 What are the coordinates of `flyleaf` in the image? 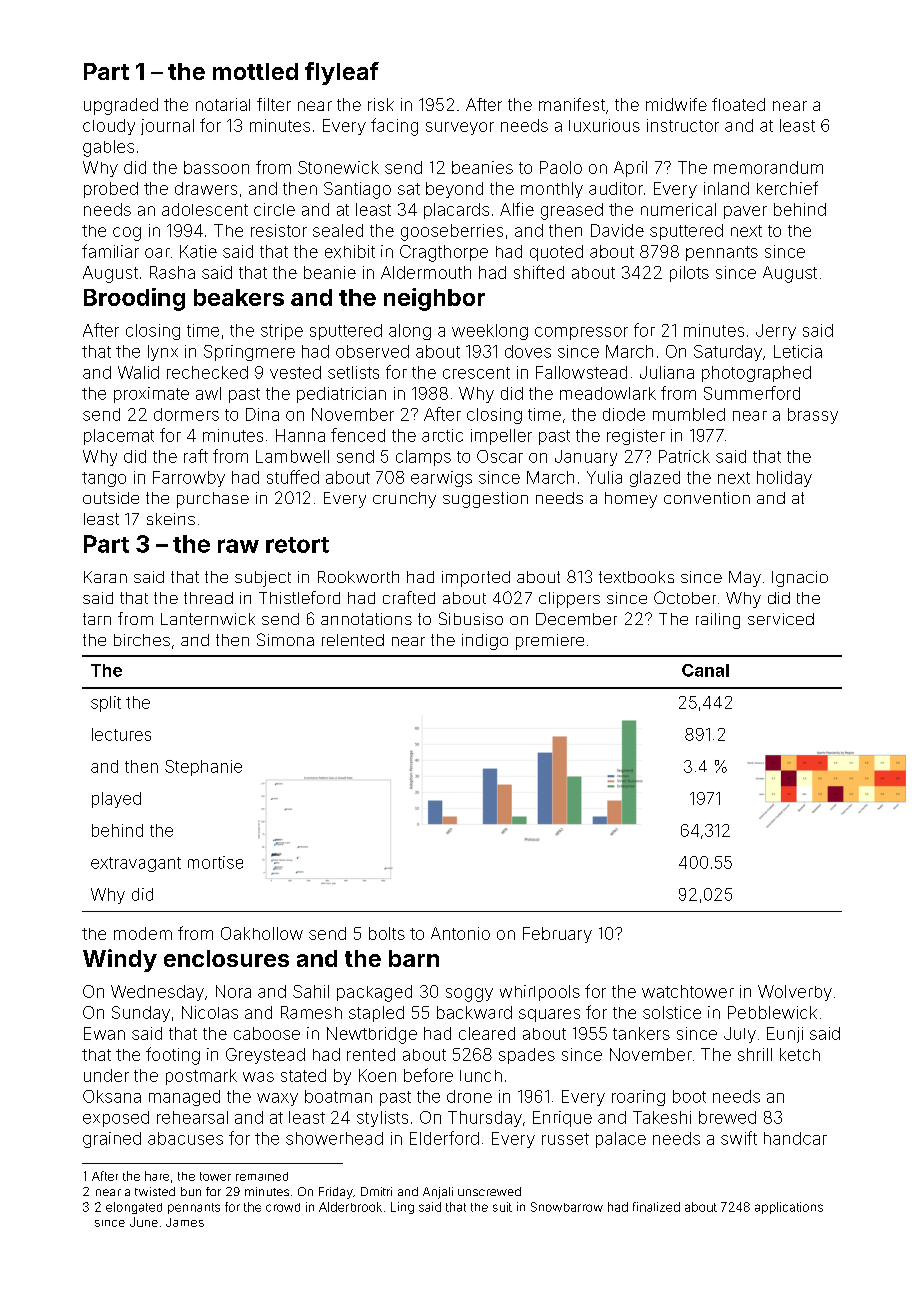 It's located at (342, 73).
